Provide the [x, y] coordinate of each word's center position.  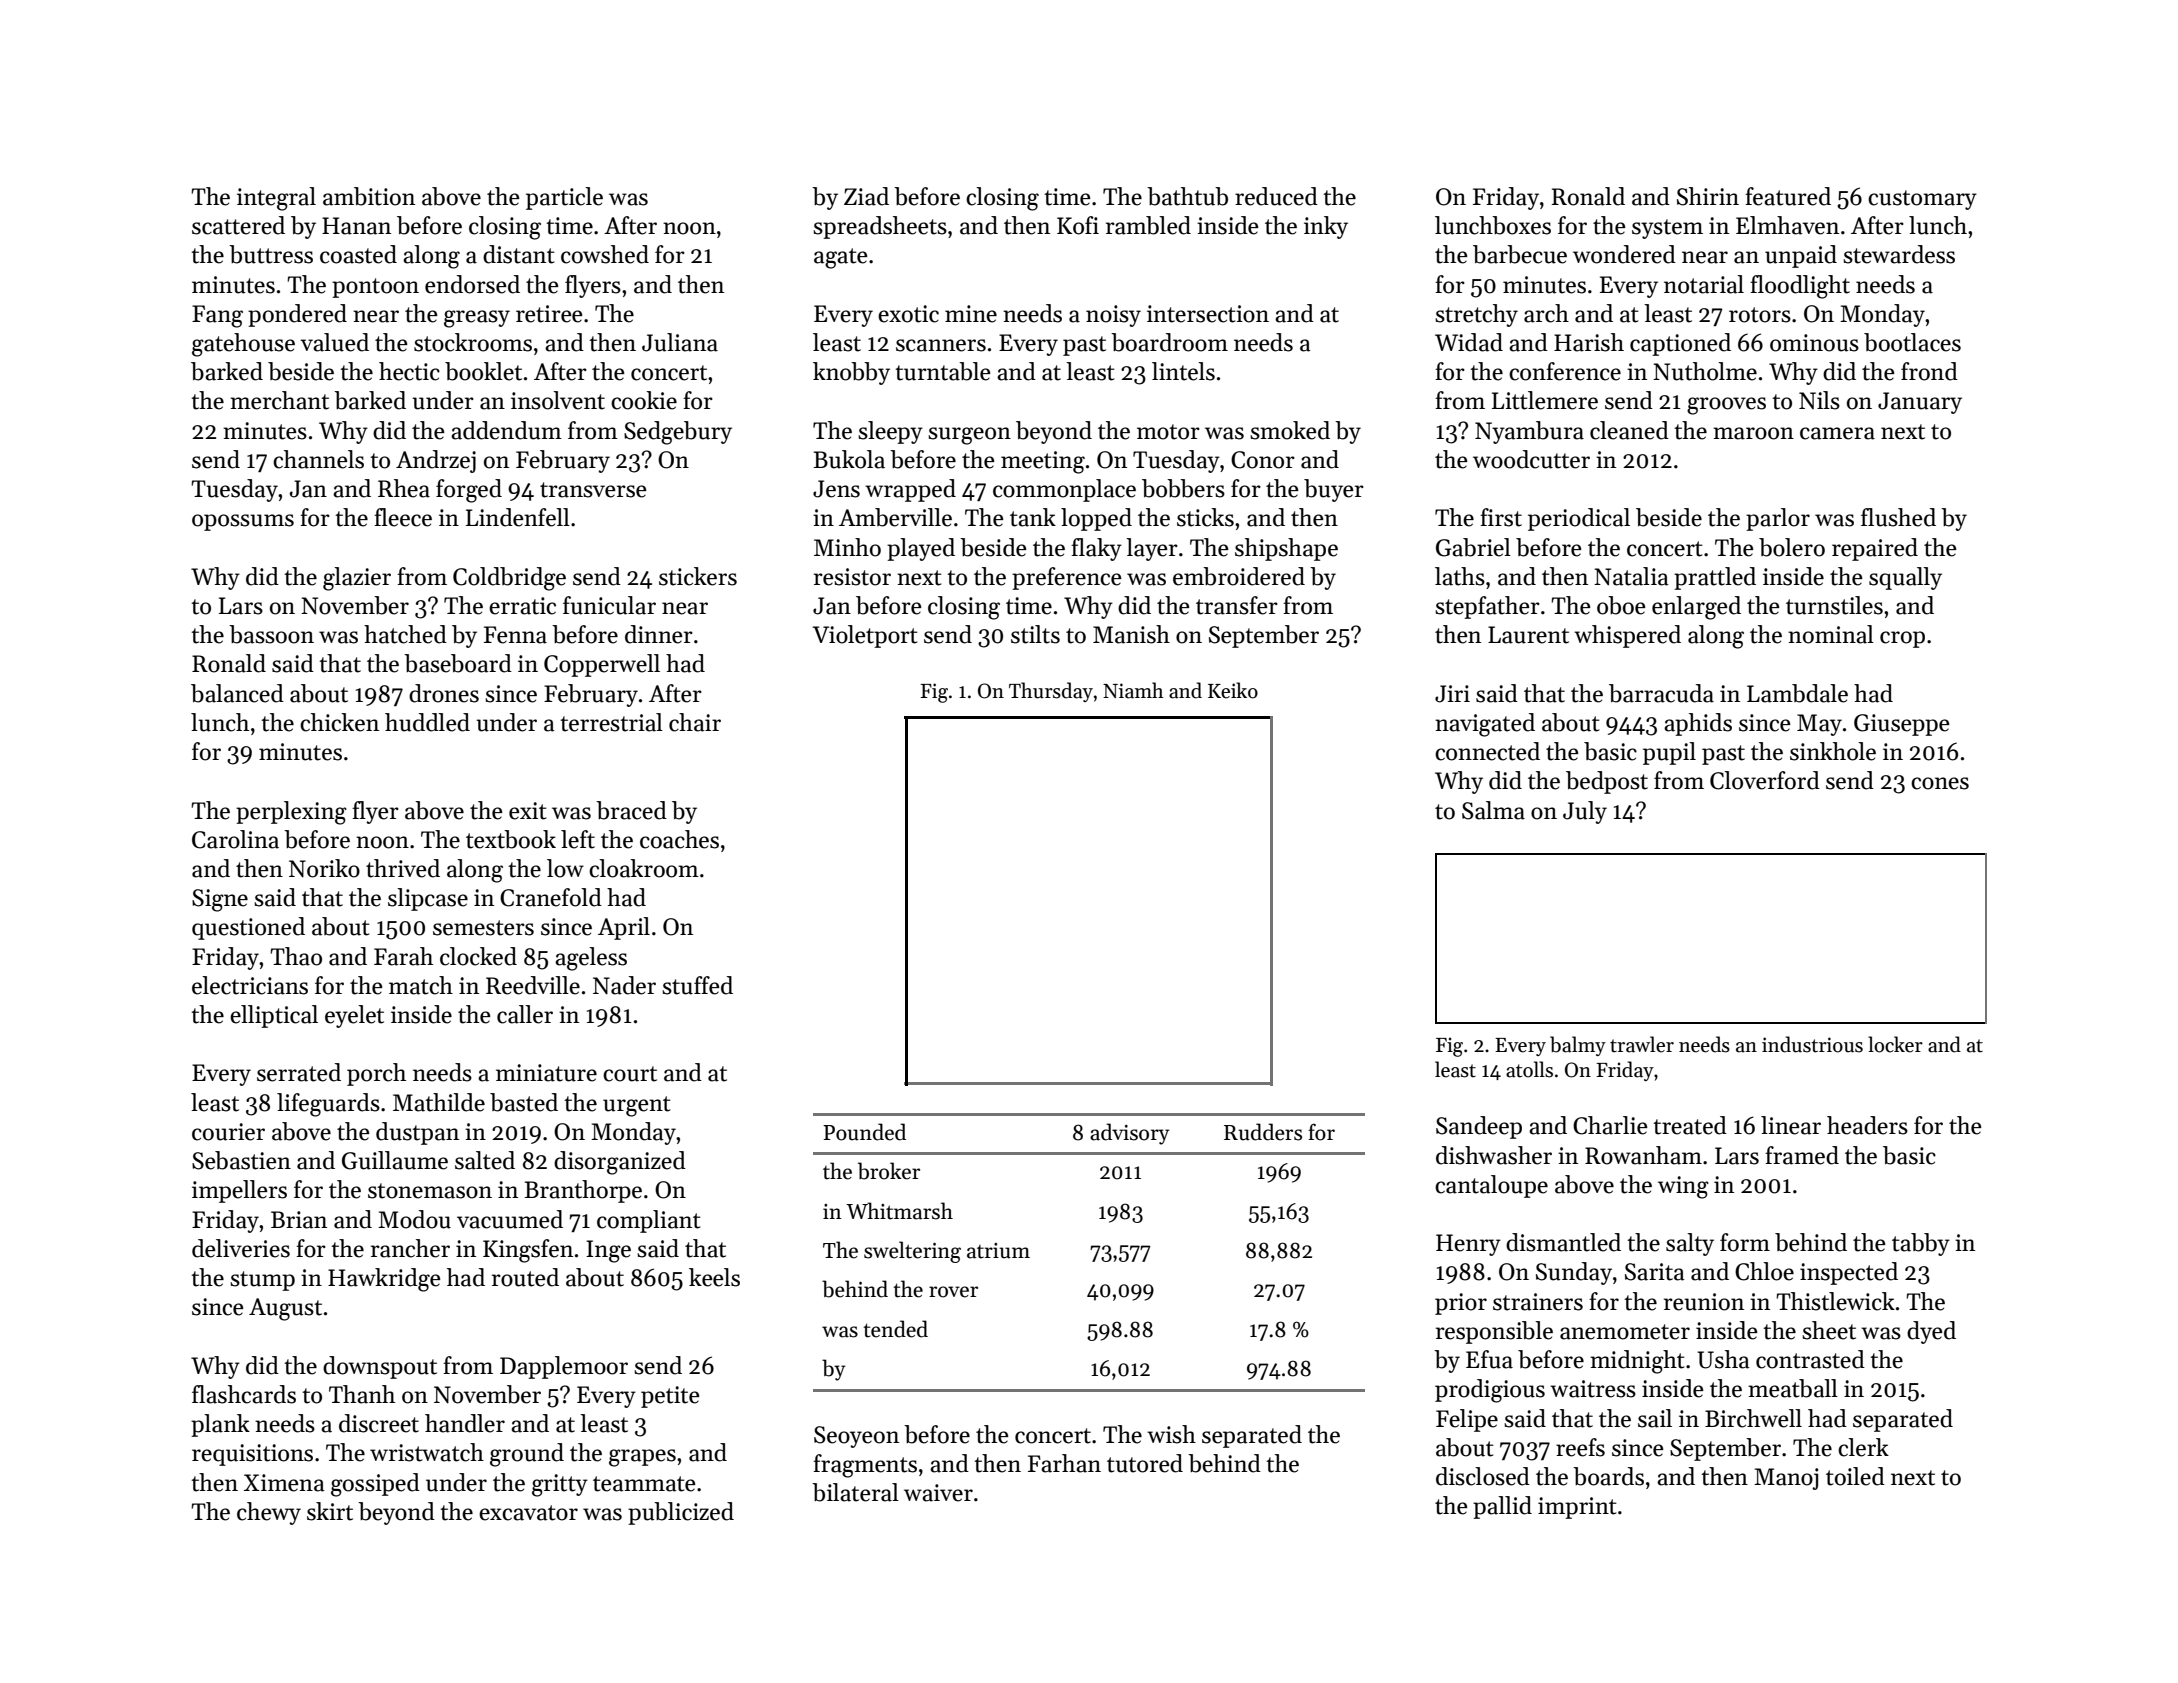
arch [1546, 313]
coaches [679, 839]
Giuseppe [1902, 725]
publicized [681, 1513]
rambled [1148, 225]
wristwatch [427, 1452]
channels [318, 459]
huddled [427, 722]
